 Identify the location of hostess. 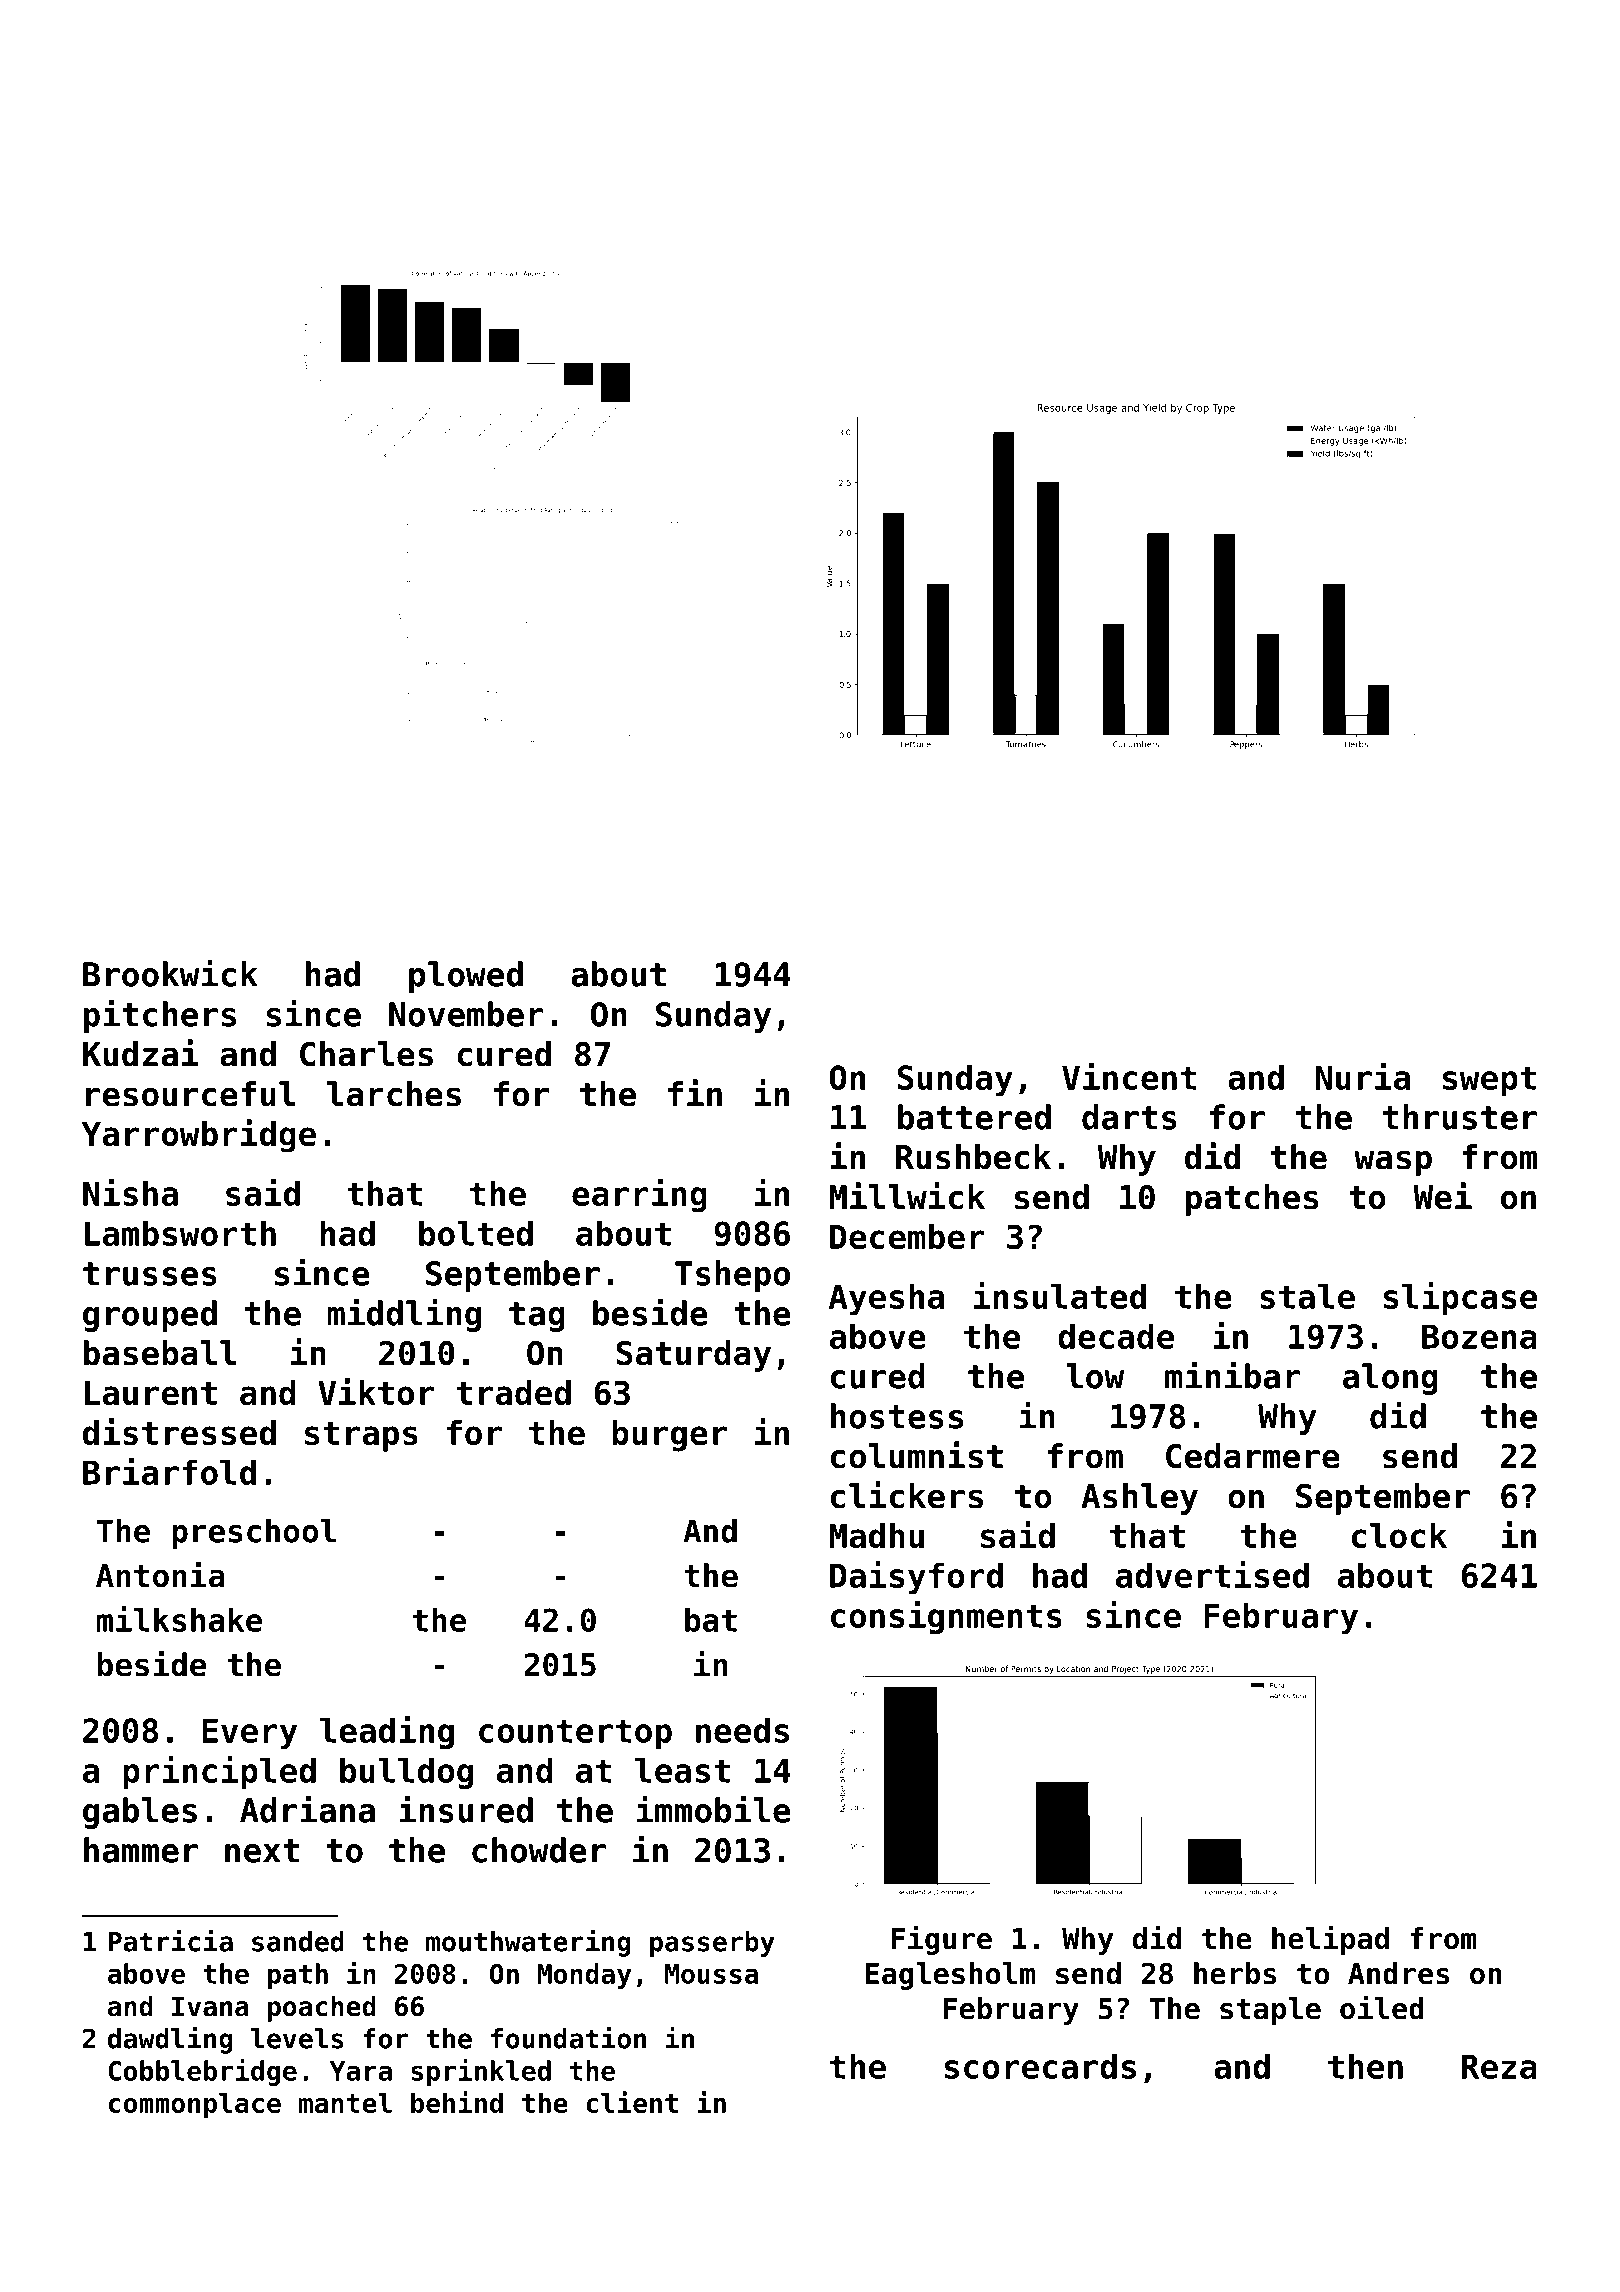
(897, 1416).
